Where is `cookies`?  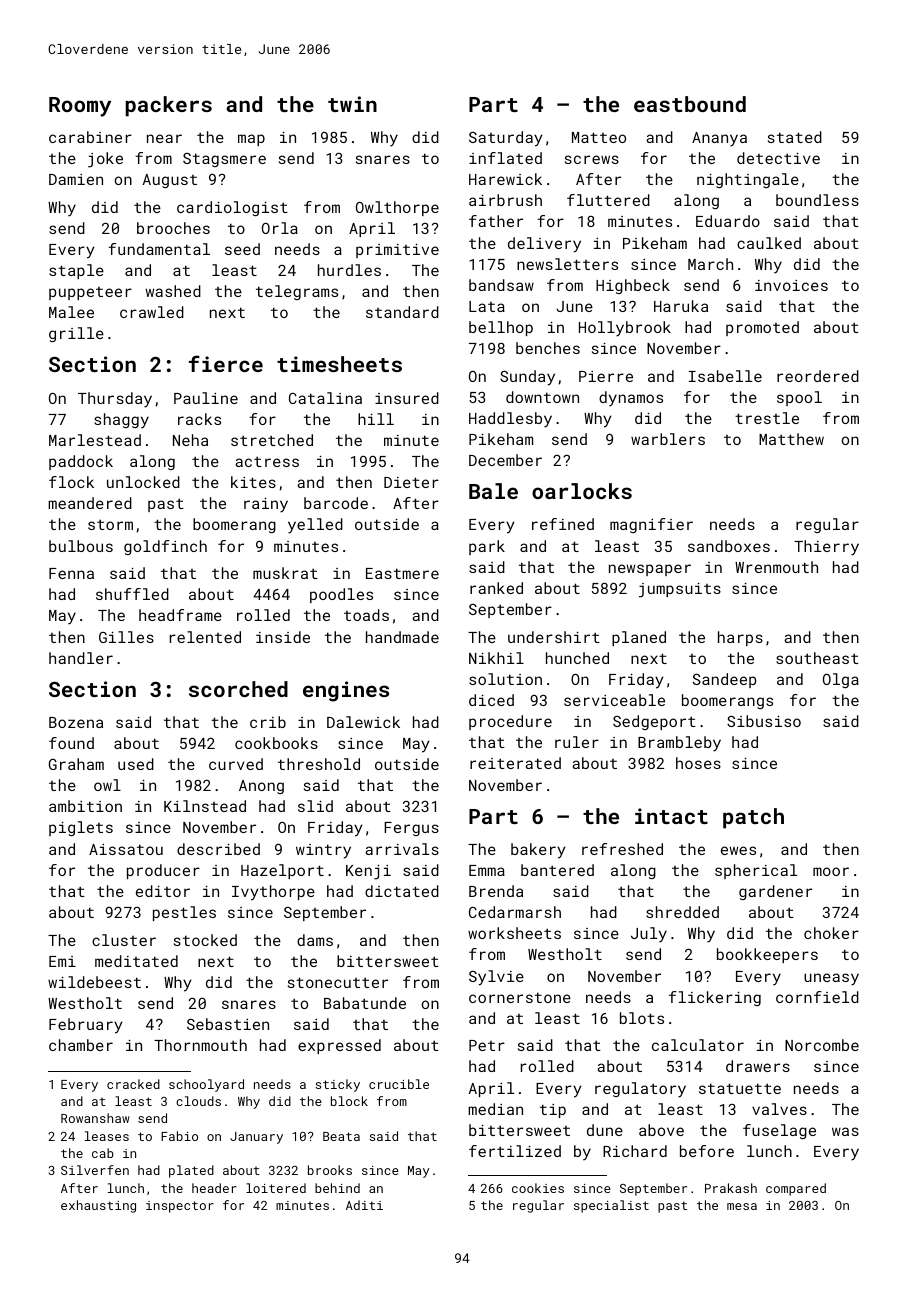
cookies is located at coordinates (538, 1188).
